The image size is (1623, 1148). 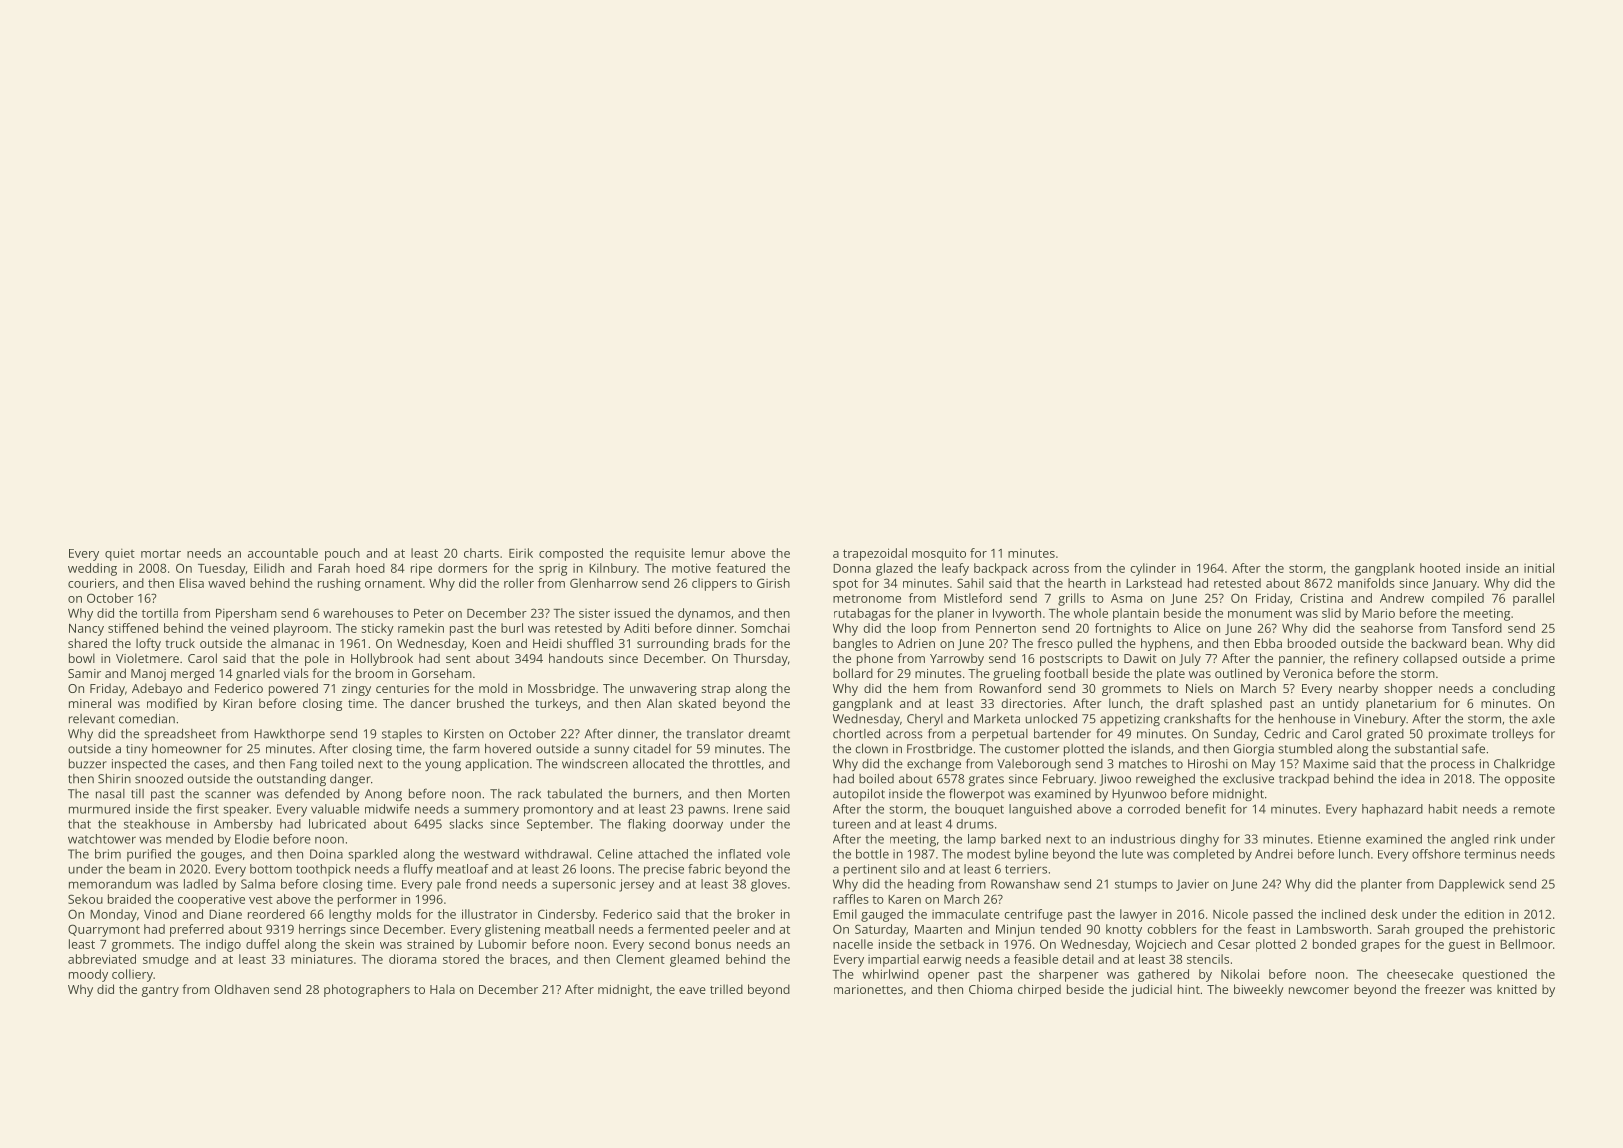 I want to click on gantry, so click(x=160, y=991).
